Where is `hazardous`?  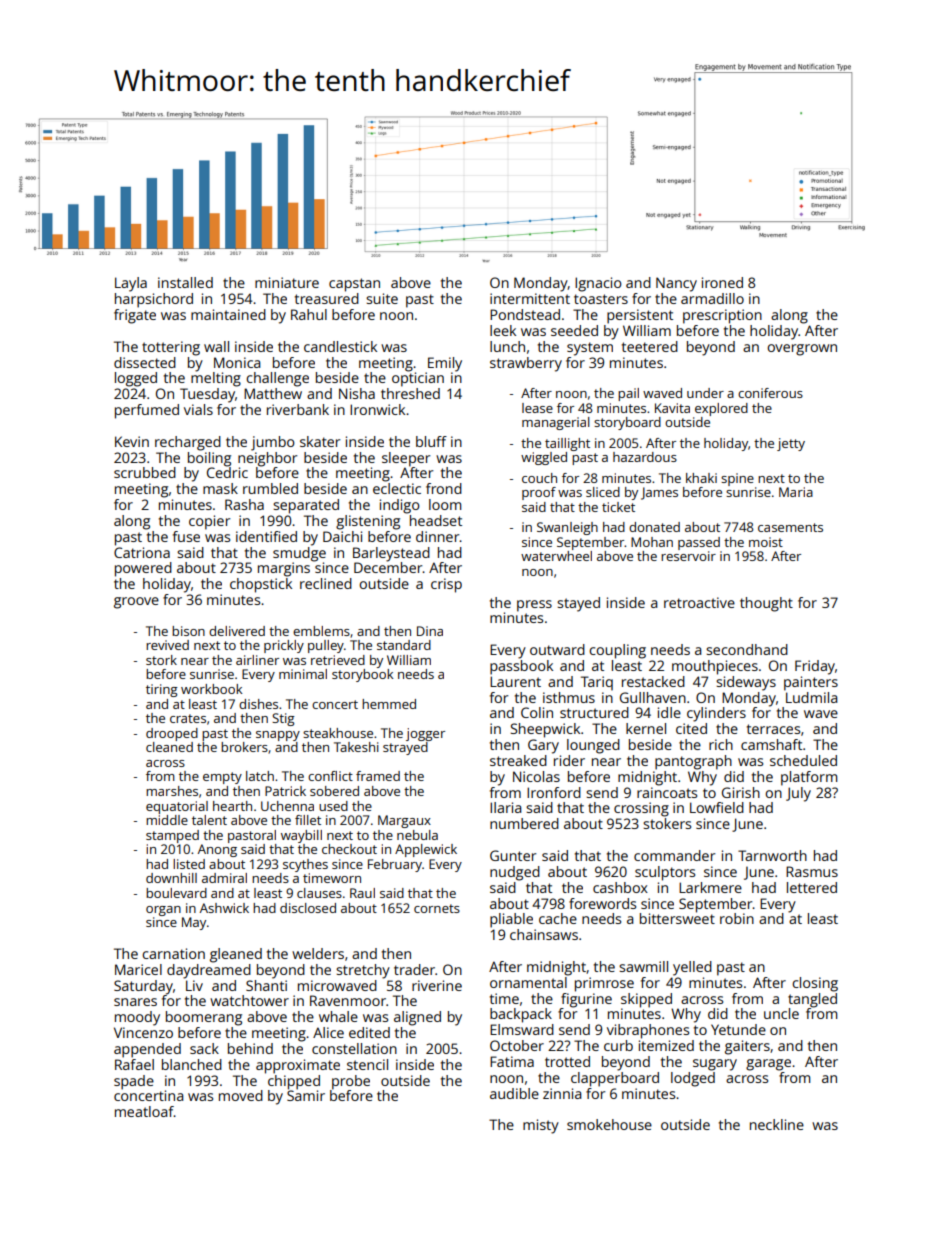
hazardous is located at coordinates (645, 457).
